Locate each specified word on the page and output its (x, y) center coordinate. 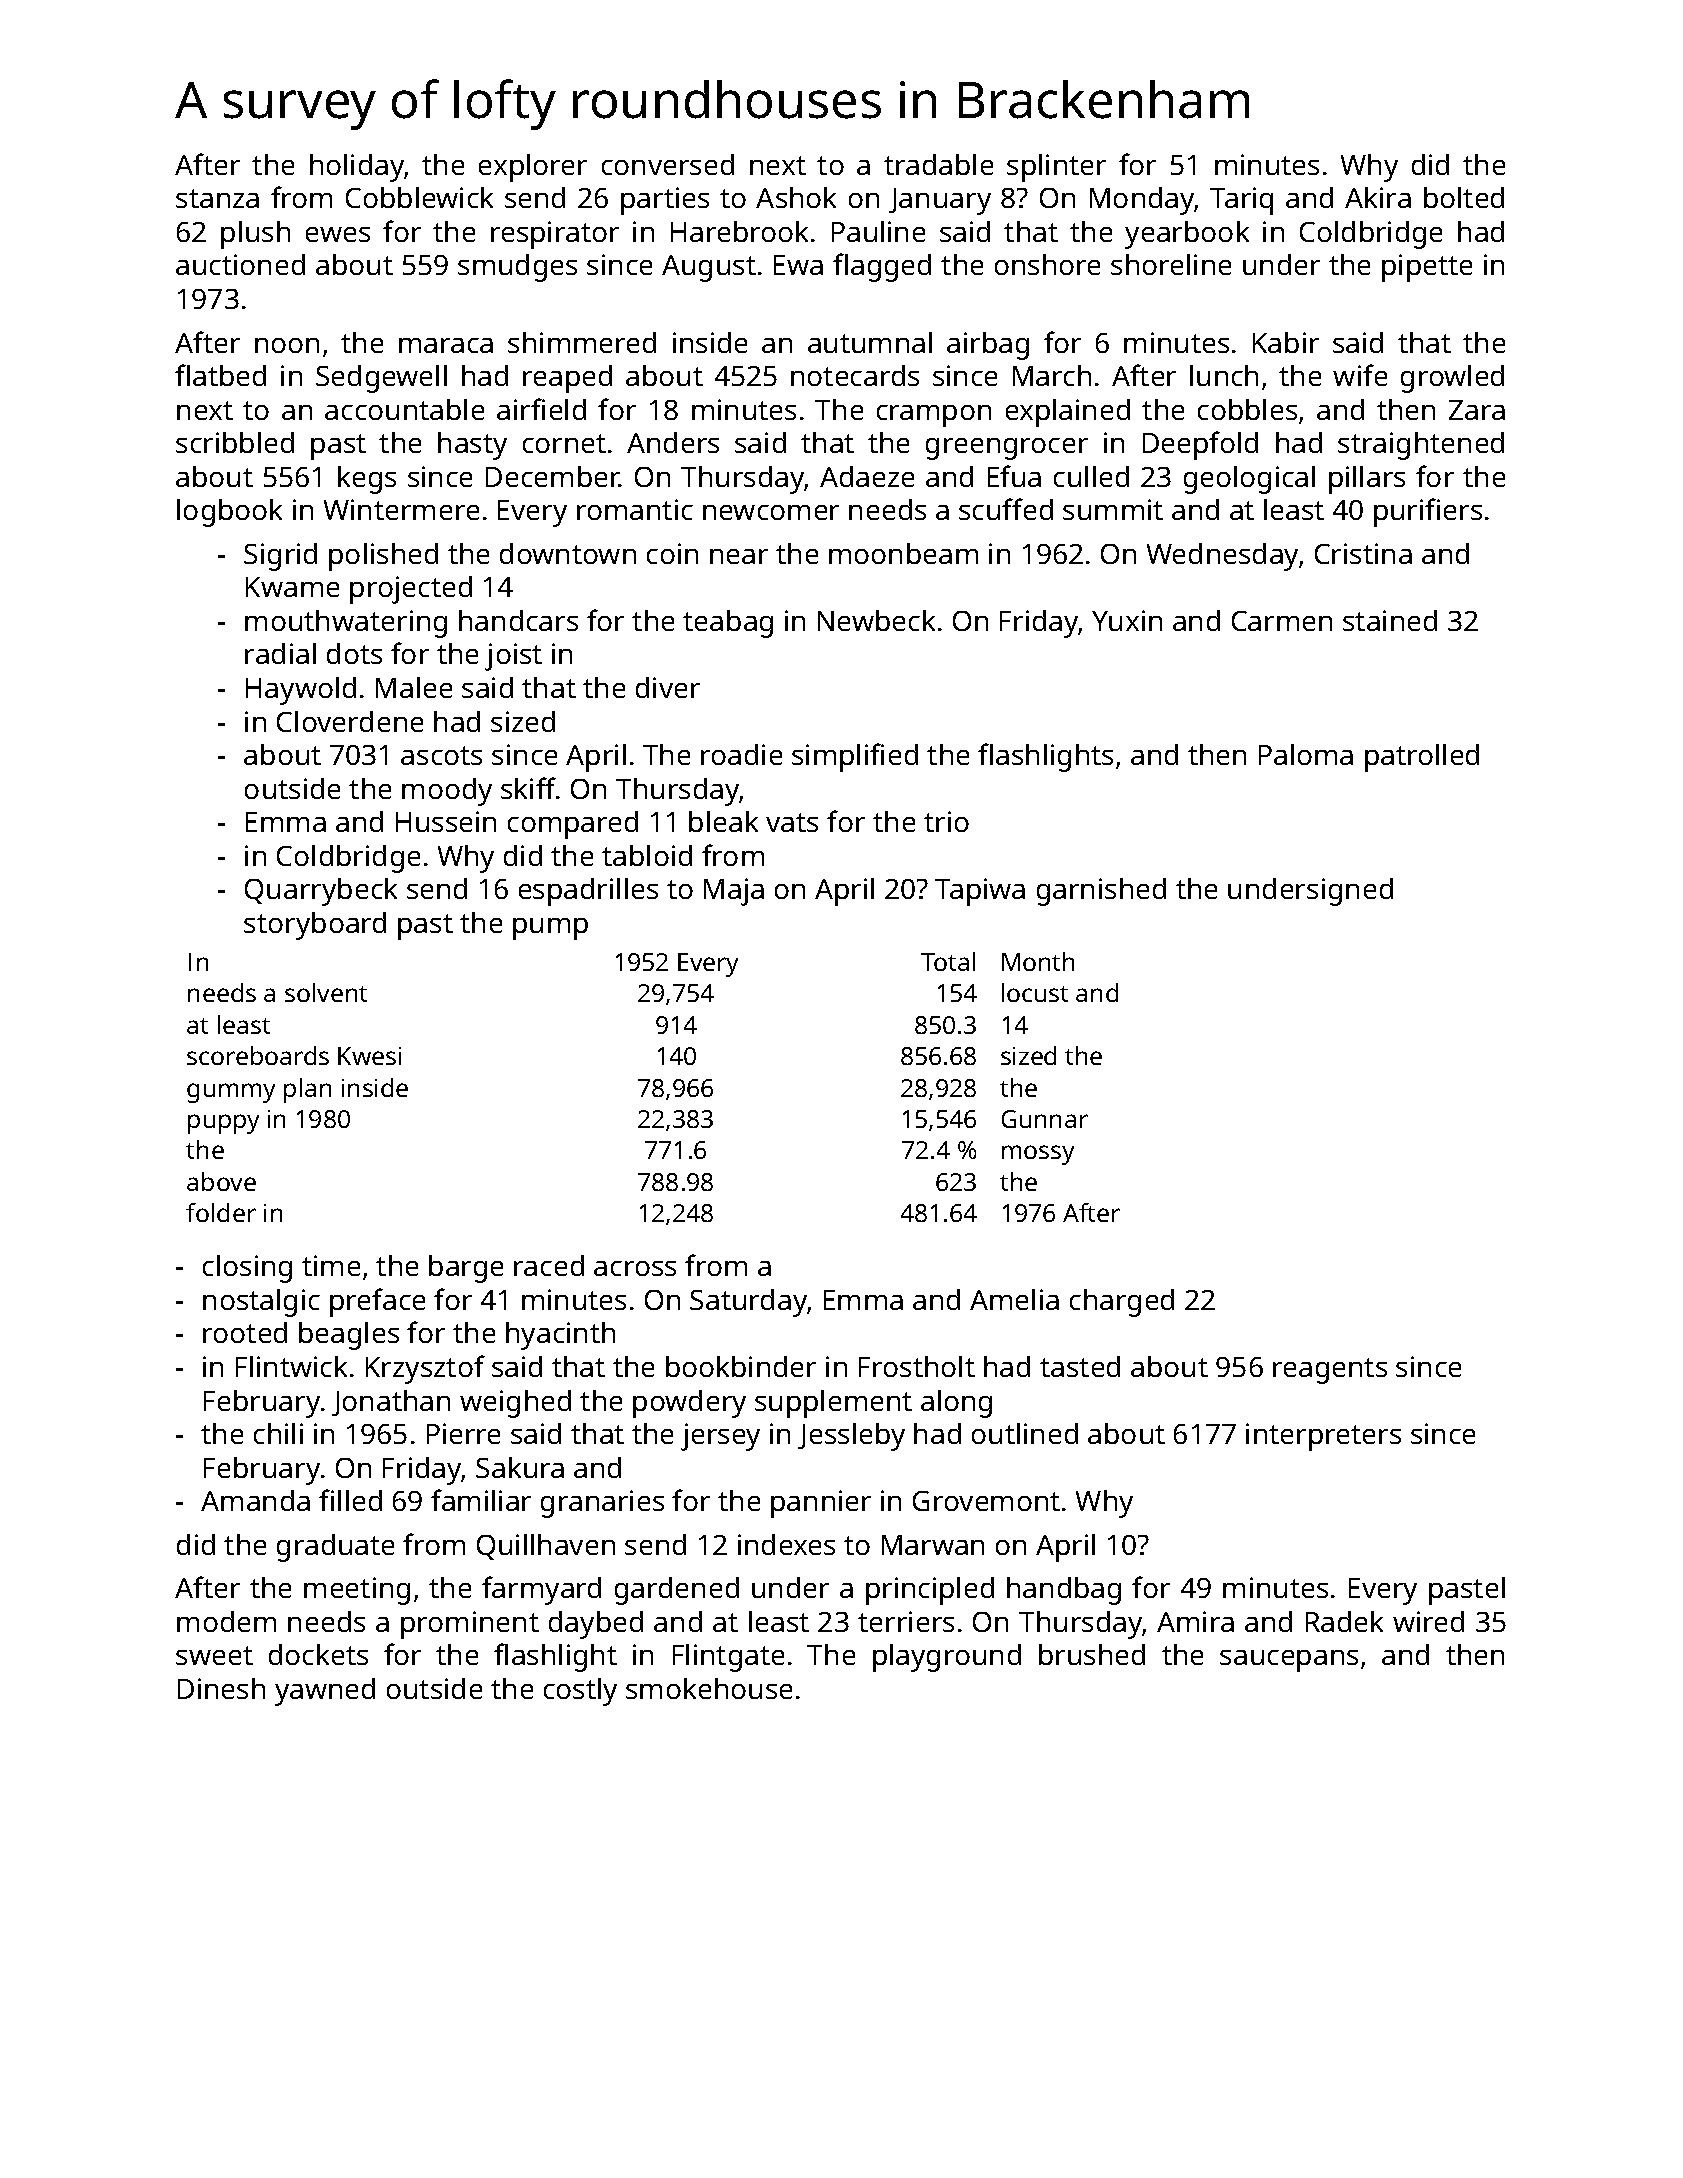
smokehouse (709, 1688)
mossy (1038, 1155)
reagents (1330, 1371)
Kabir (1286, 342)
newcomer (771, 512)
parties (665, 201)
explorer (533, 168)
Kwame (292, 587)
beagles (349, 1336)
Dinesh (221, 1688)
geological (1249, 480)
